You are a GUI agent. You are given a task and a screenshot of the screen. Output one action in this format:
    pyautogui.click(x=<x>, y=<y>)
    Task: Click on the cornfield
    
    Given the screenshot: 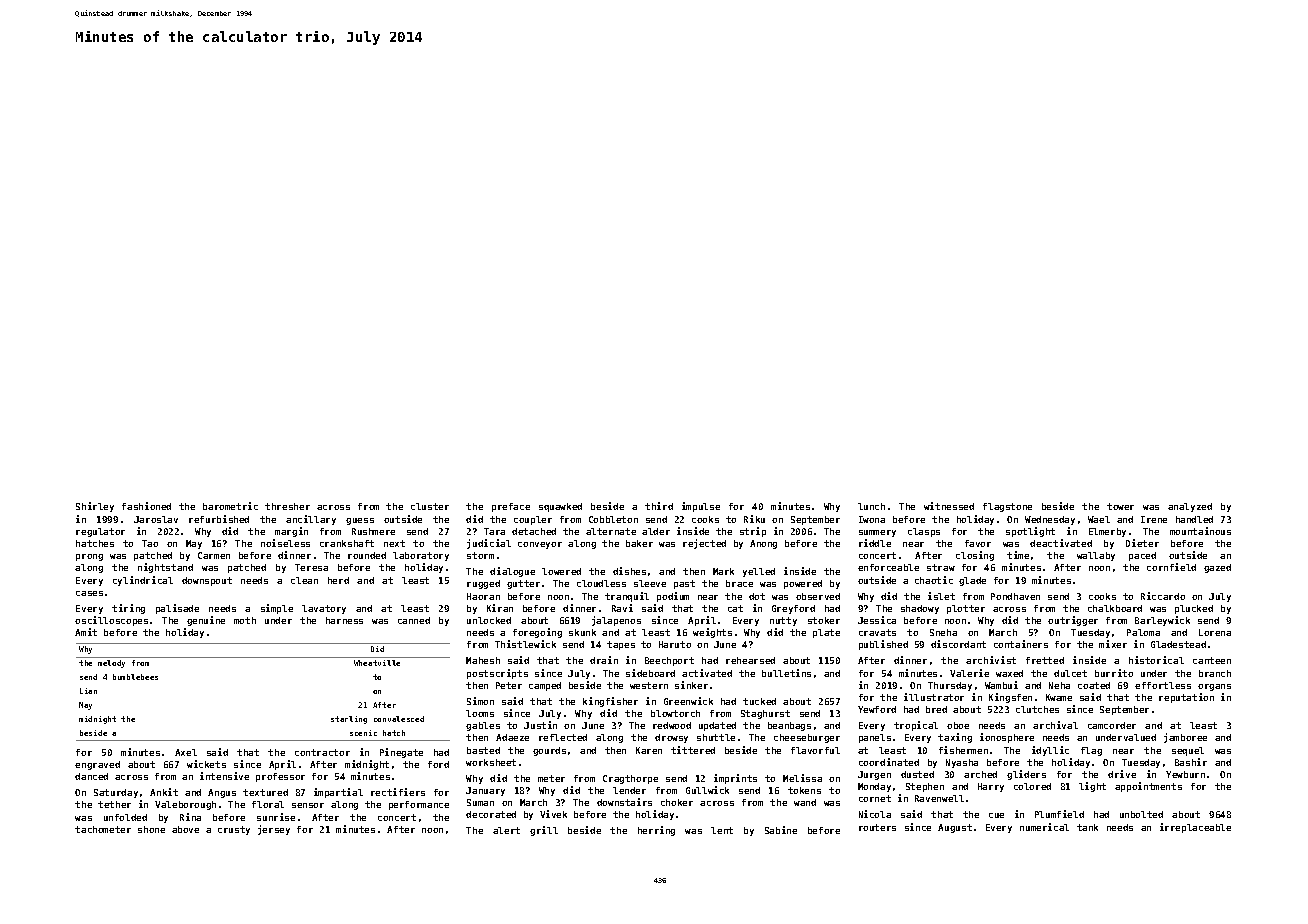 What is the action you would take?
    pyautogui.click(x=1171, y=567)
